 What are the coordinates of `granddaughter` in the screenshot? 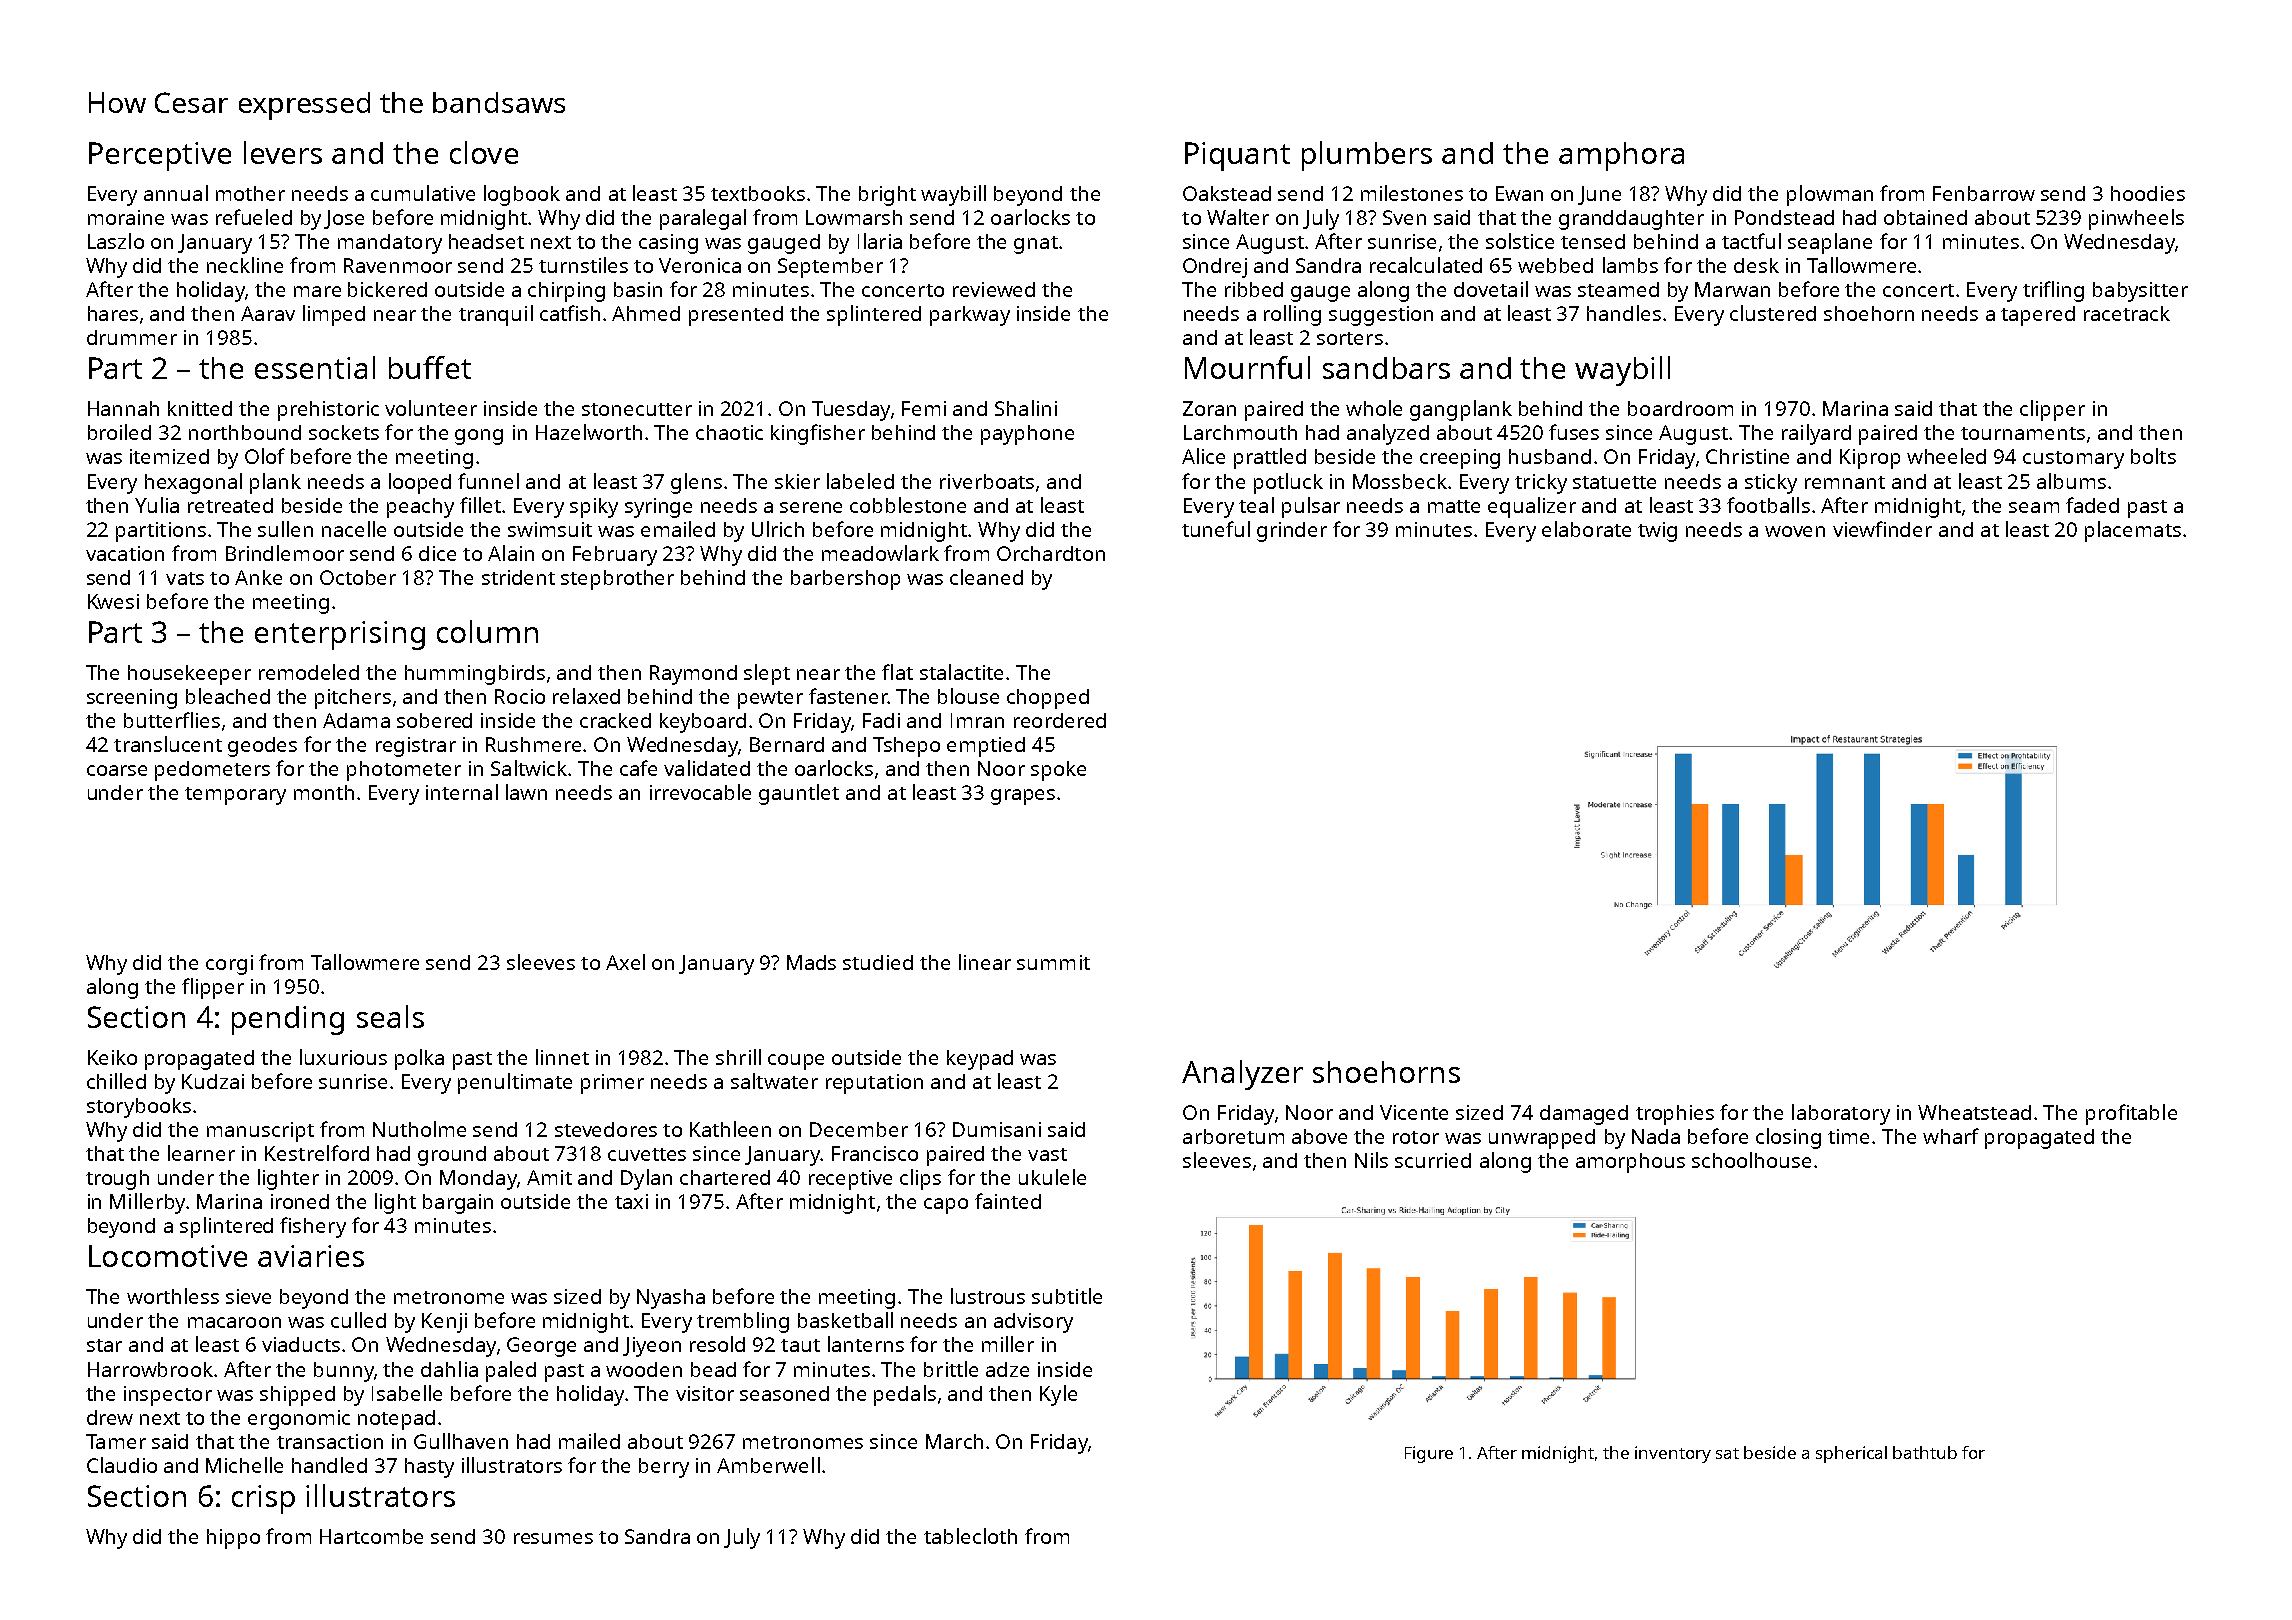 It's located at (1631, 220).
